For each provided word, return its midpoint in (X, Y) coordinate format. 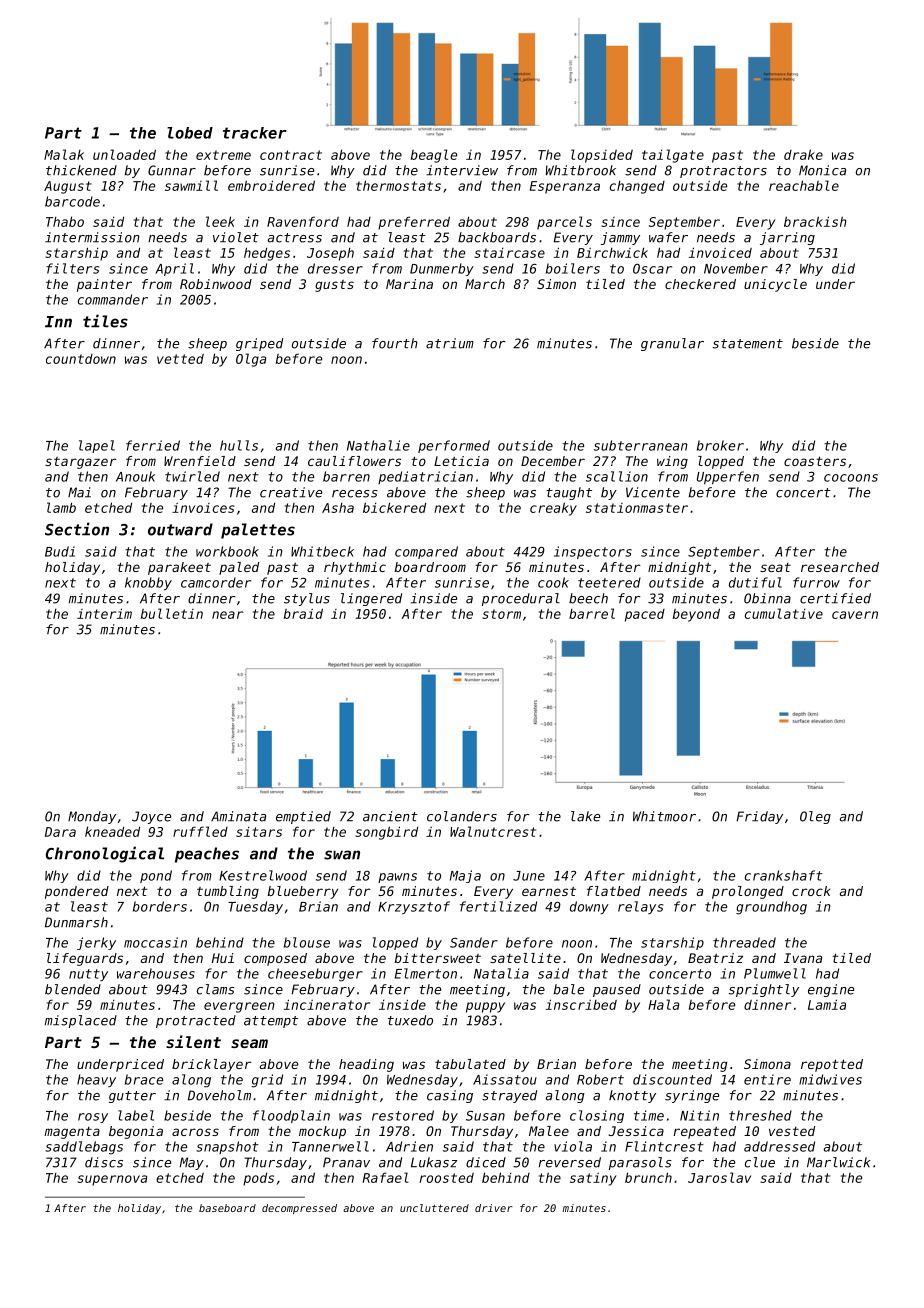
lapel (97, 446)
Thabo (65, 221)
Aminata (238, 816)
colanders (462, 816)
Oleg (815, 817)
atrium (450, 343)
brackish (815, 221)
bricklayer (212, 1065)
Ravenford (303, 221)
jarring (787, 238)
